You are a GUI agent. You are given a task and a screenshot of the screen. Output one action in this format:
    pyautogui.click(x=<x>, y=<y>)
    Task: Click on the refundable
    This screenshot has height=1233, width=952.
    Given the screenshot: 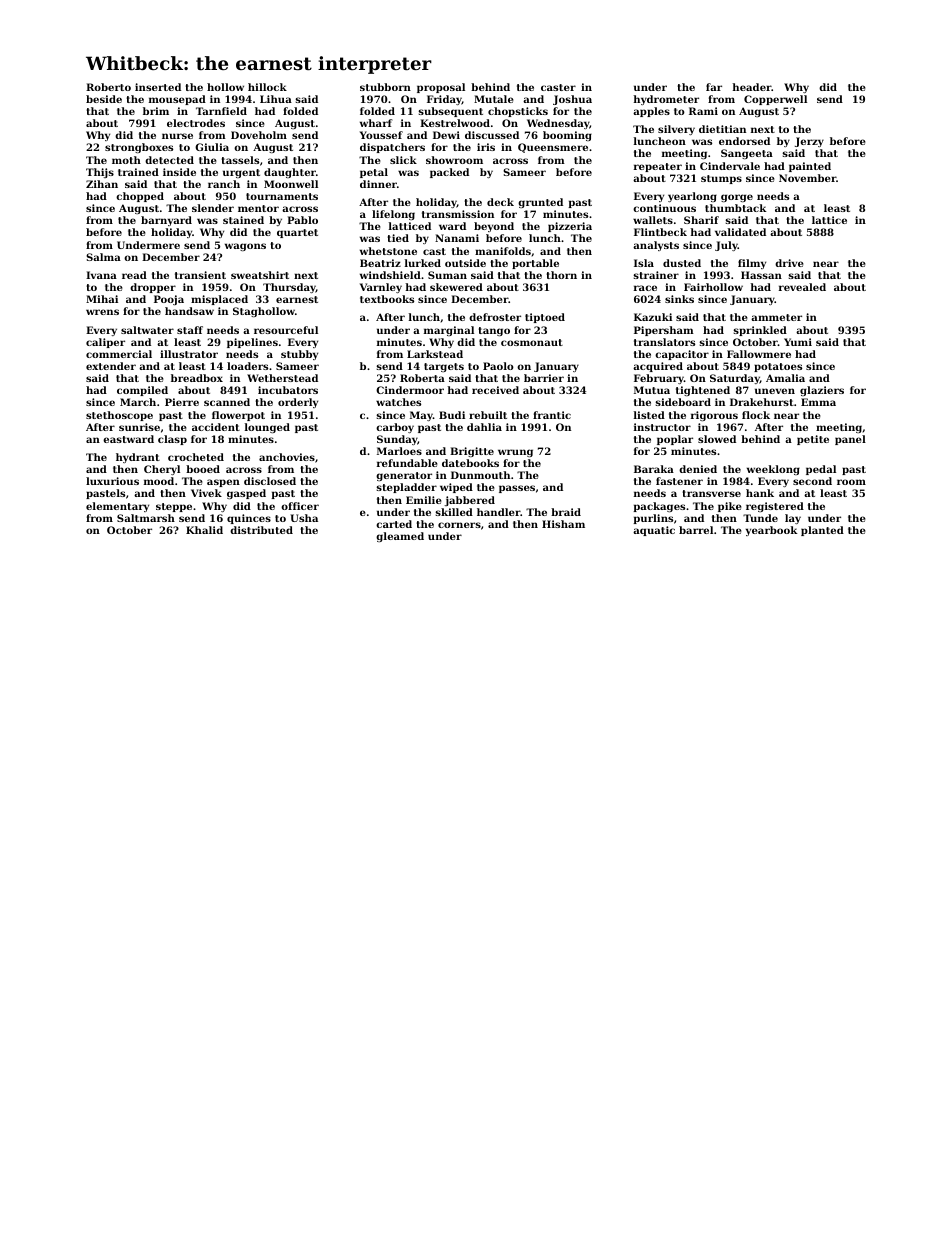 What is the action you would take?
    pyautogui.click(x=407, y=463)
